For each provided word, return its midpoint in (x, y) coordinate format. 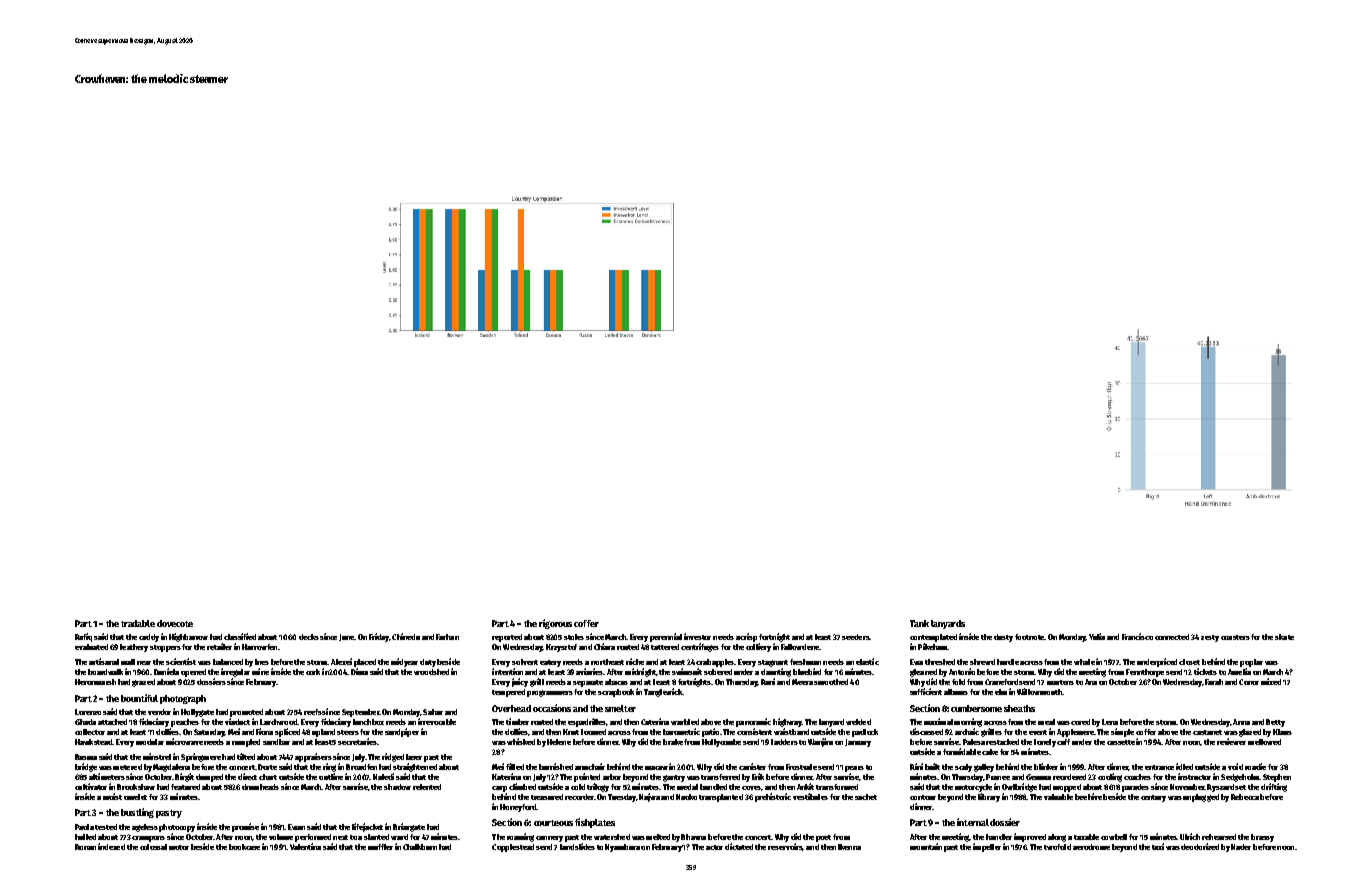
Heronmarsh (95, 682)
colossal (153, 847)
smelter (620, 708)
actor (714, 847)
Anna (1241, 722)
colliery (758, 647)
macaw (656, 768)
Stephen (1277, 778)
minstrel (157, 756)
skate (1284, 637)
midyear (404, 662)
